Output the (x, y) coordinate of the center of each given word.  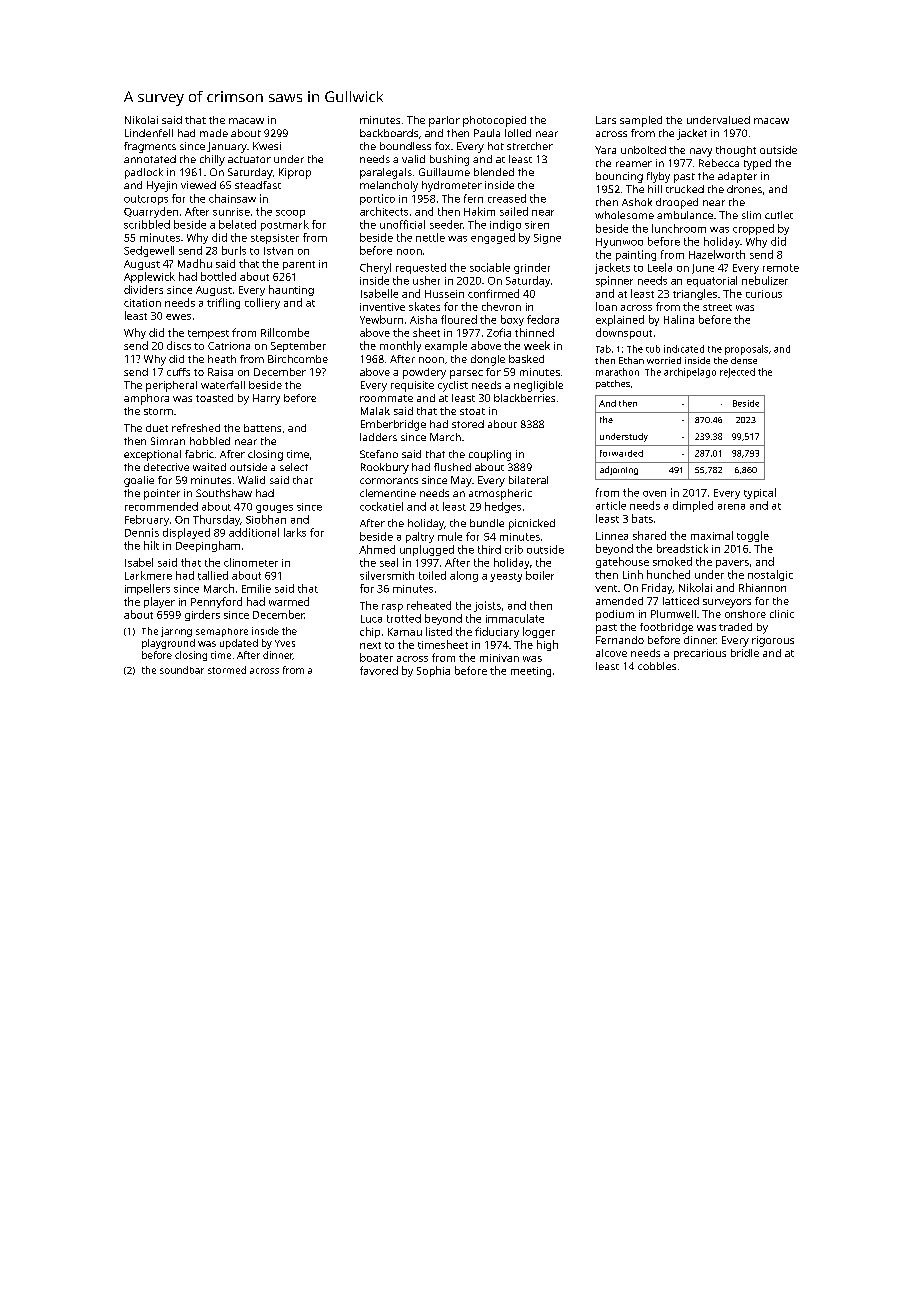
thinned (534, 332)
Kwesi (267, 146)
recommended (161, 506)
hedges (503, 507)
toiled (432, 575)
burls (234, 250)
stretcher (530, 146)
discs (179, 345)
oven (654, 494)
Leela (660, 267)
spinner (614, 281)
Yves (285, 643)
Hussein (444, 294)
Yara (605, 150)
